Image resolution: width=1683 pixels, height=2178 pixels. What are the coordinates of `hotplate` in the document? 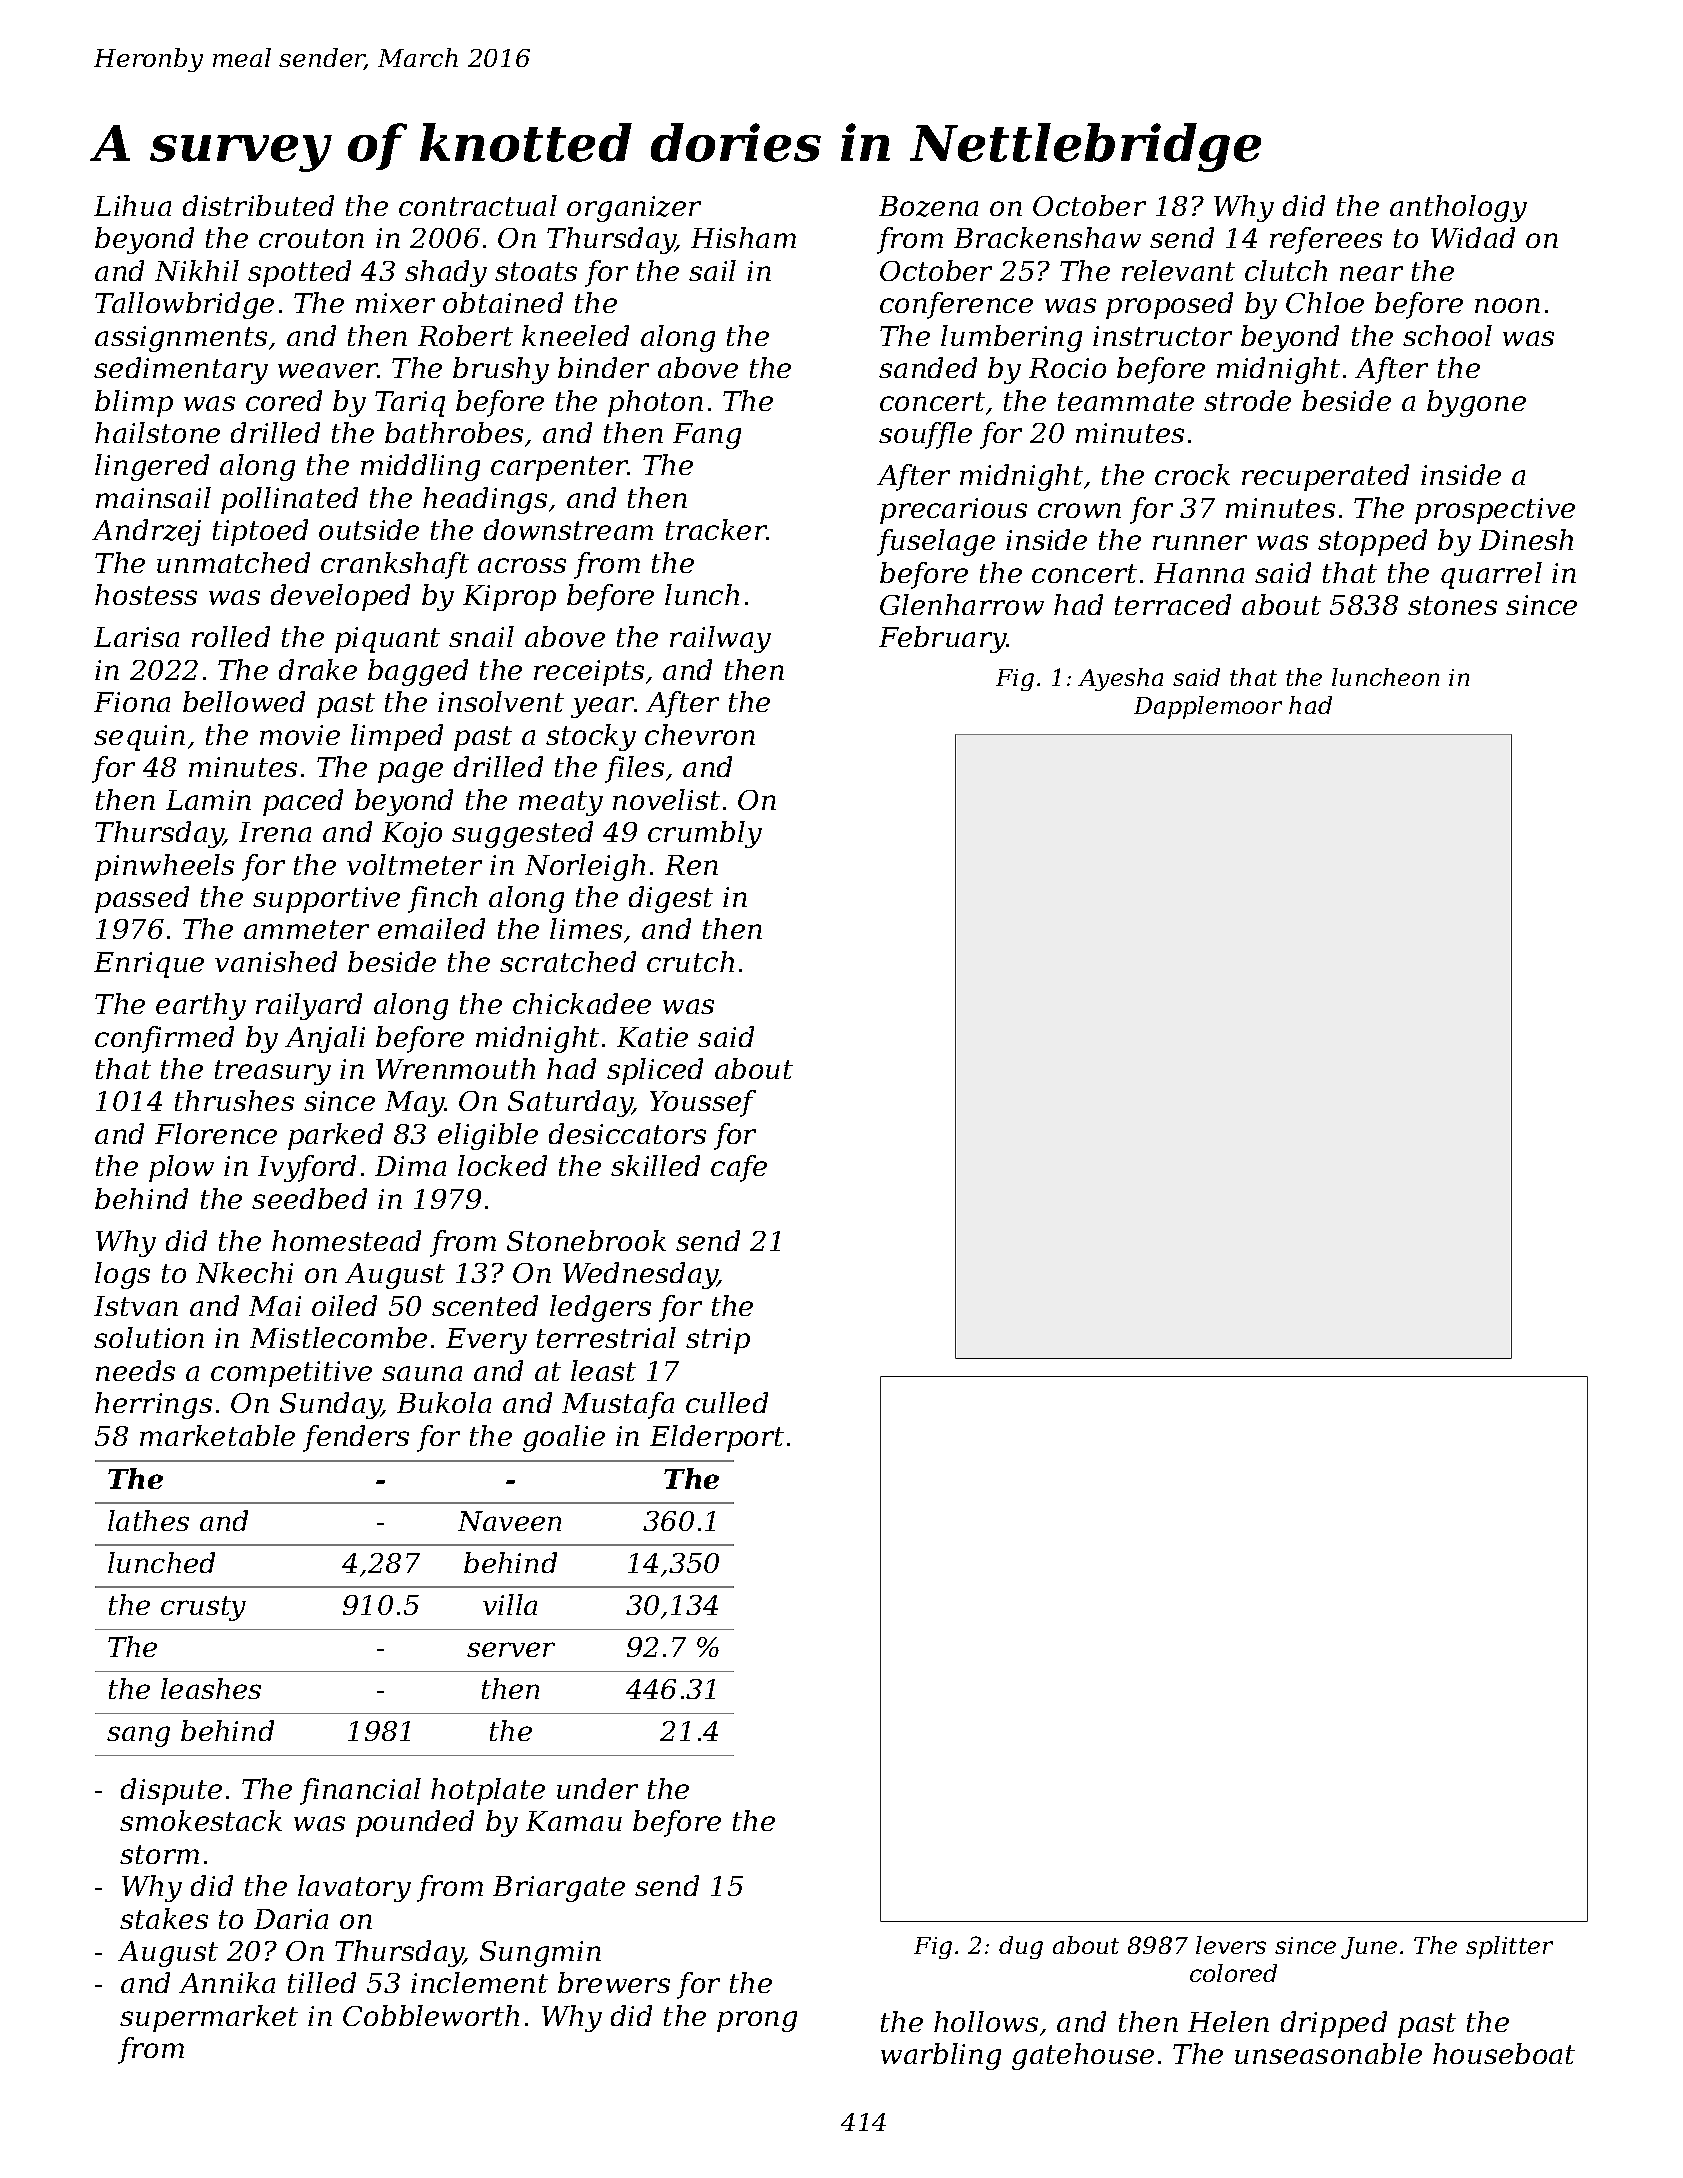 It's located at (488, 1791).
